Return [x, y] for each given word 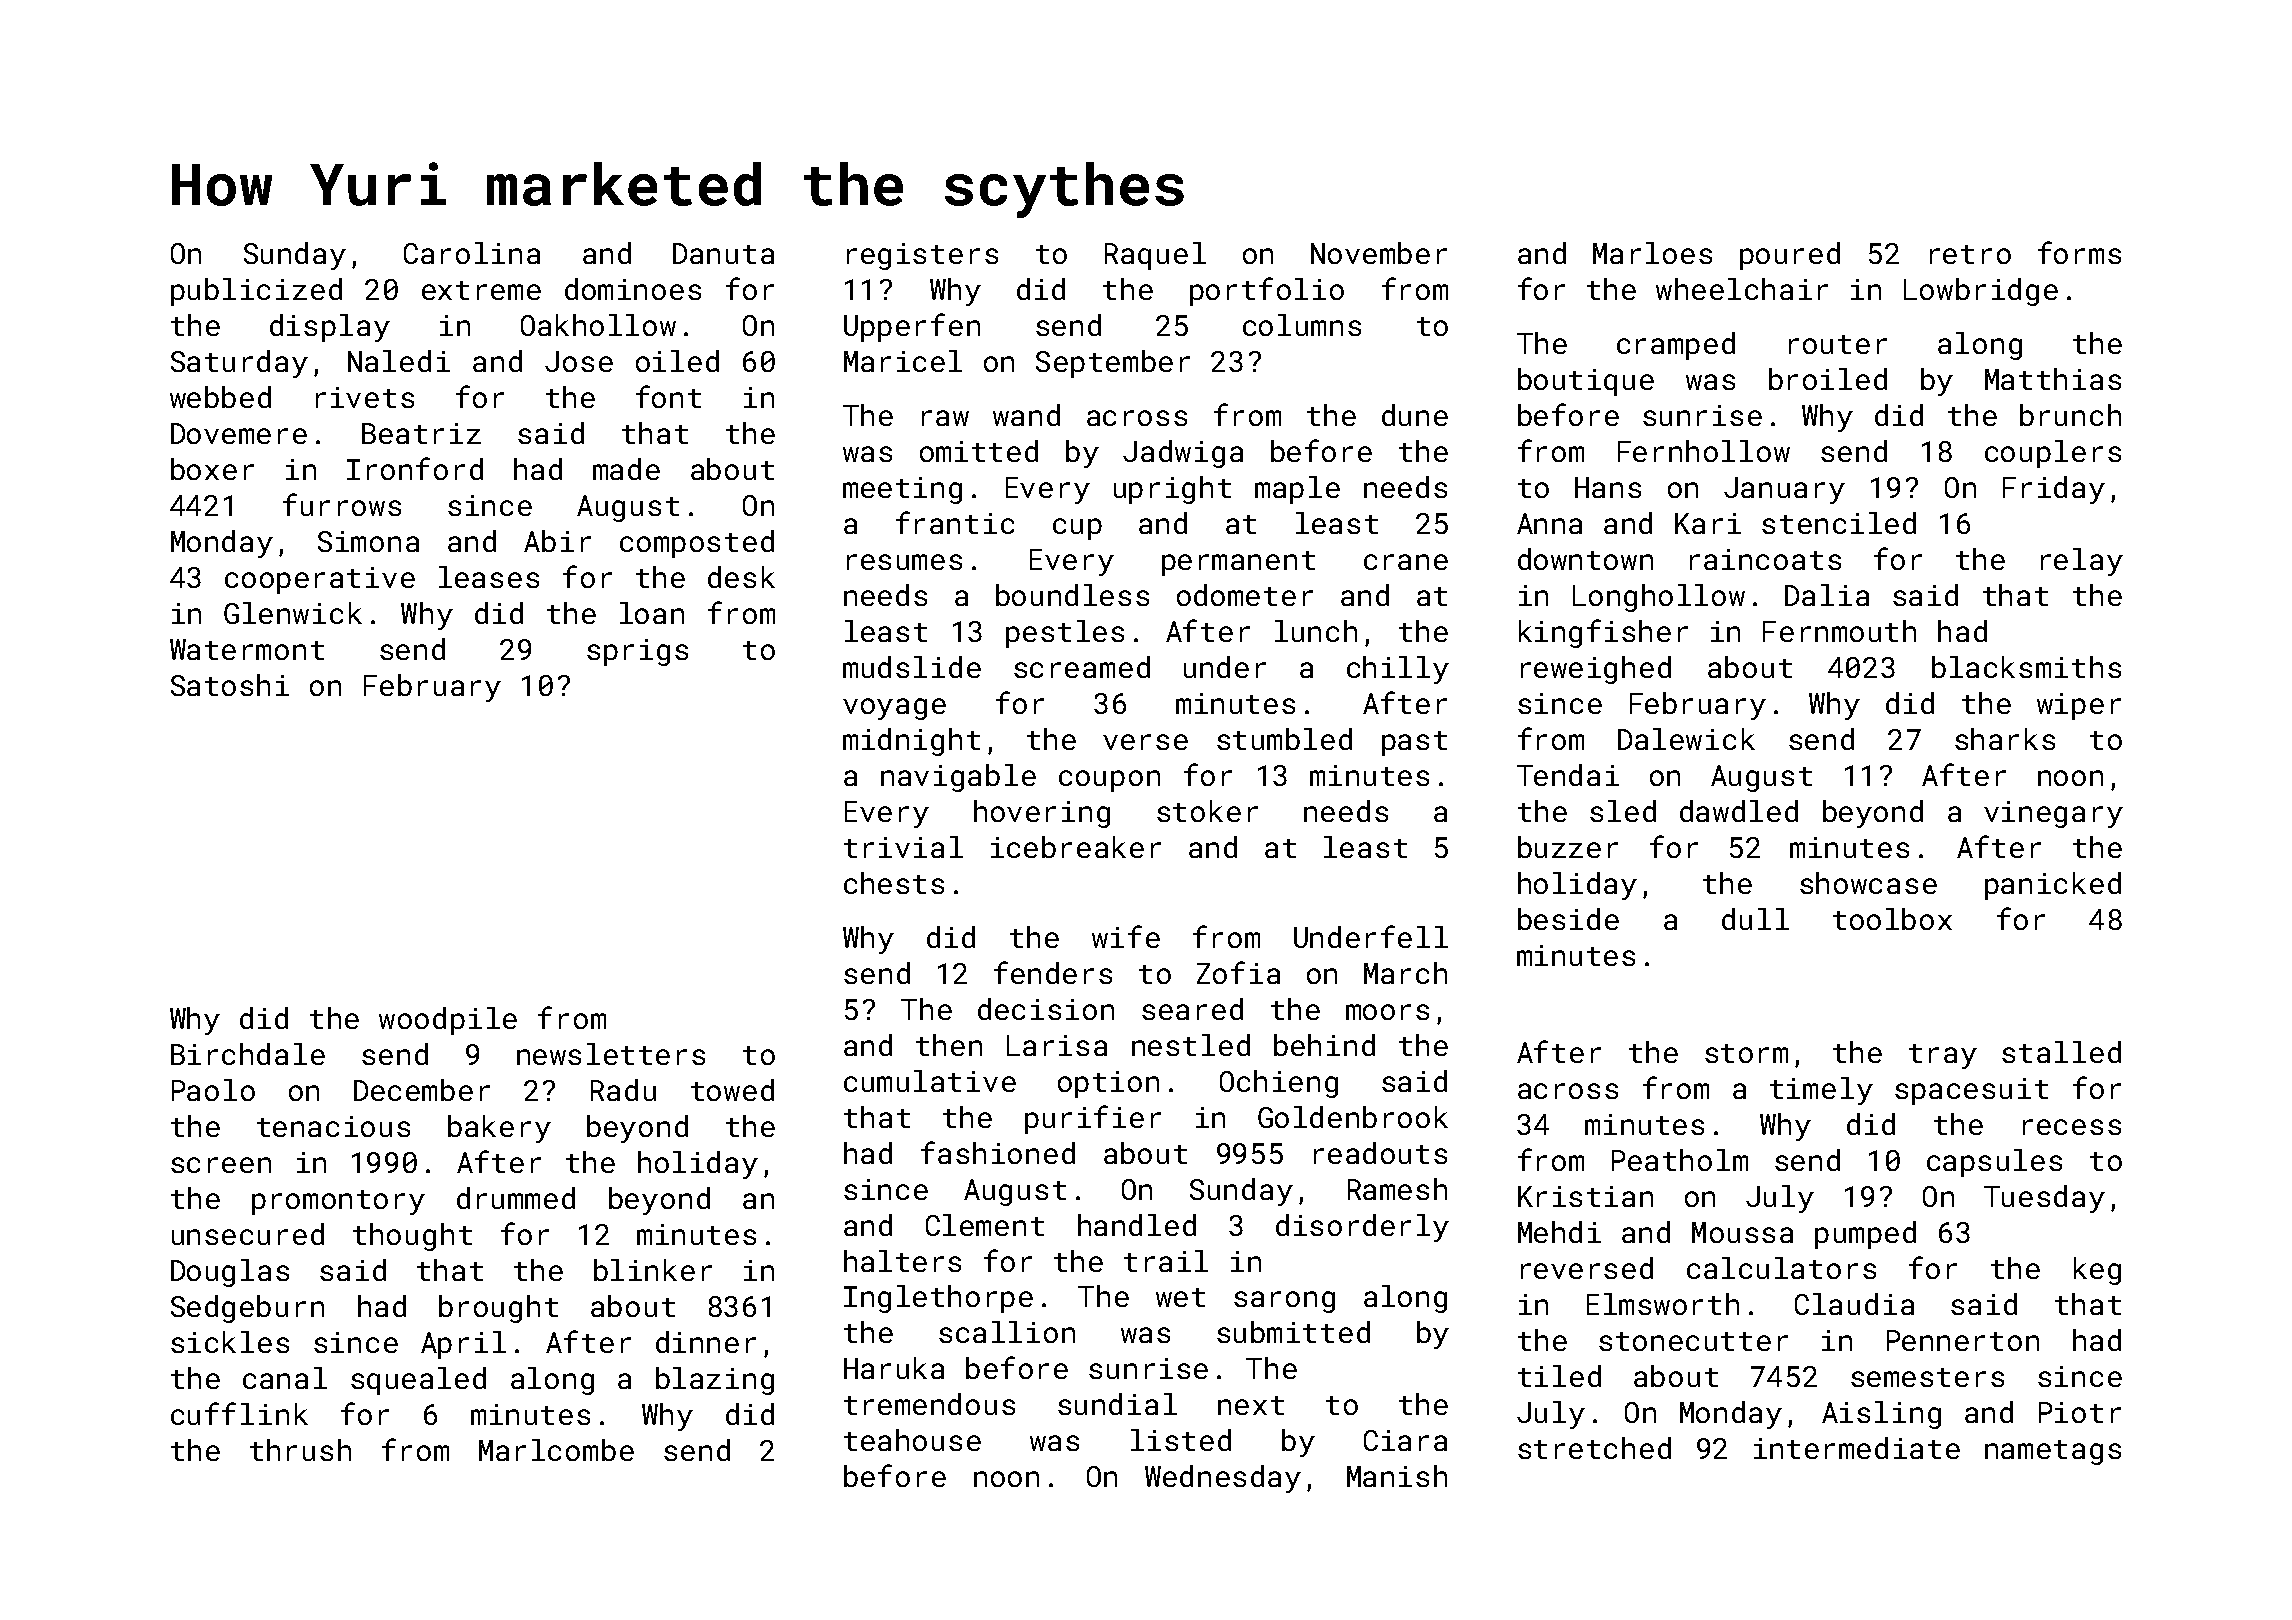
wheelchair [1742, 289]
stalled [2061, 1052]
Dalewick [1686, 739]
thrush [300, 1450]
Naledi [399, 361]
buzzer [1568, 847]
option [1108, 1084]
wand [1026, 415]
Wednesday [1223, 1479]
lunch [1316, 631]
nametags [2053, 1452]
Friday [2054, 490]
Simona [368, 541]
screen [221, 1165]
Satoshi [230, 685]
